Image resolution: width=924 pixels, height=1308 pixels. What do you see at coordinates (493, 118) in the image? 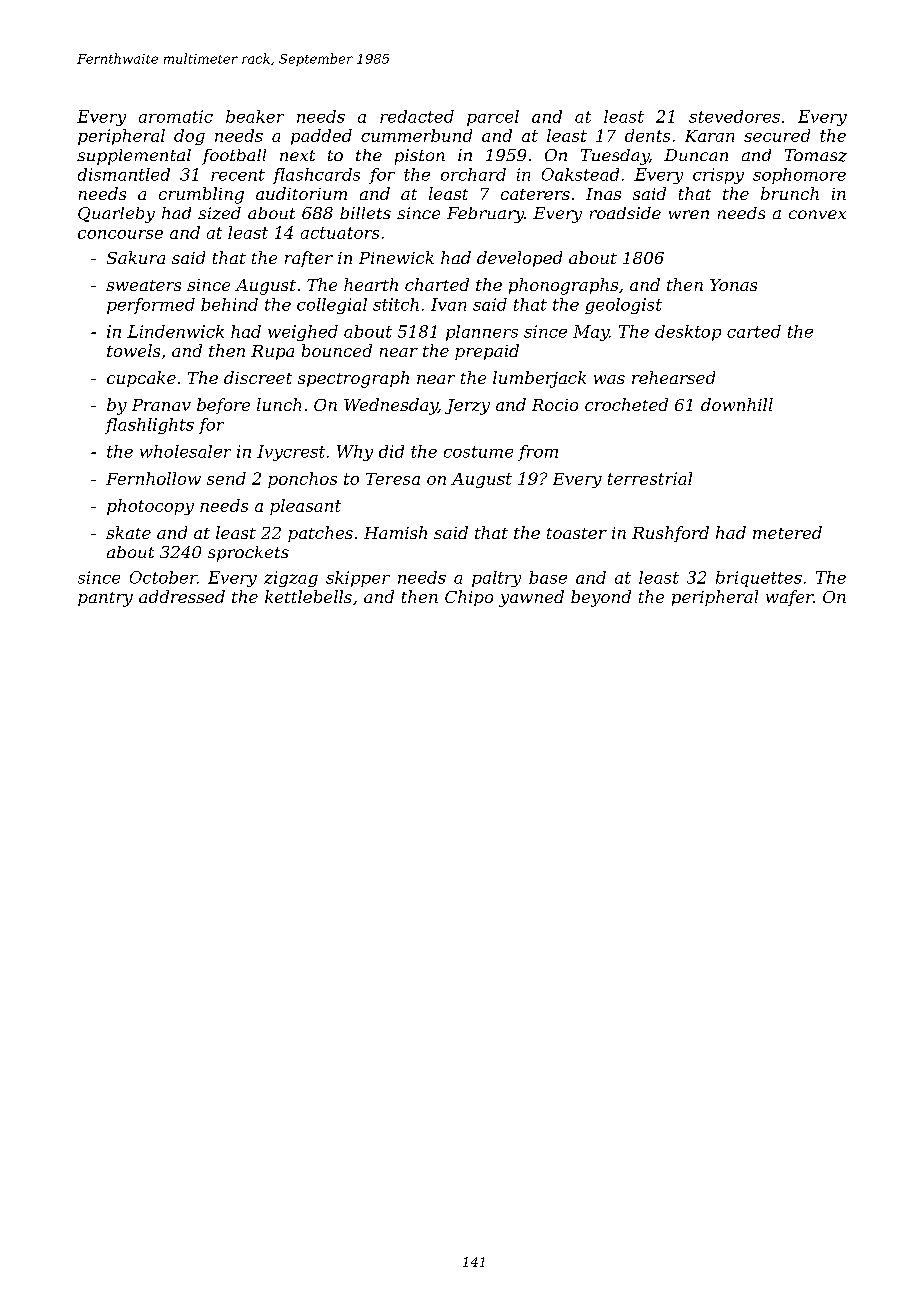
I see `parcel` at bounding box center [493, 118].
